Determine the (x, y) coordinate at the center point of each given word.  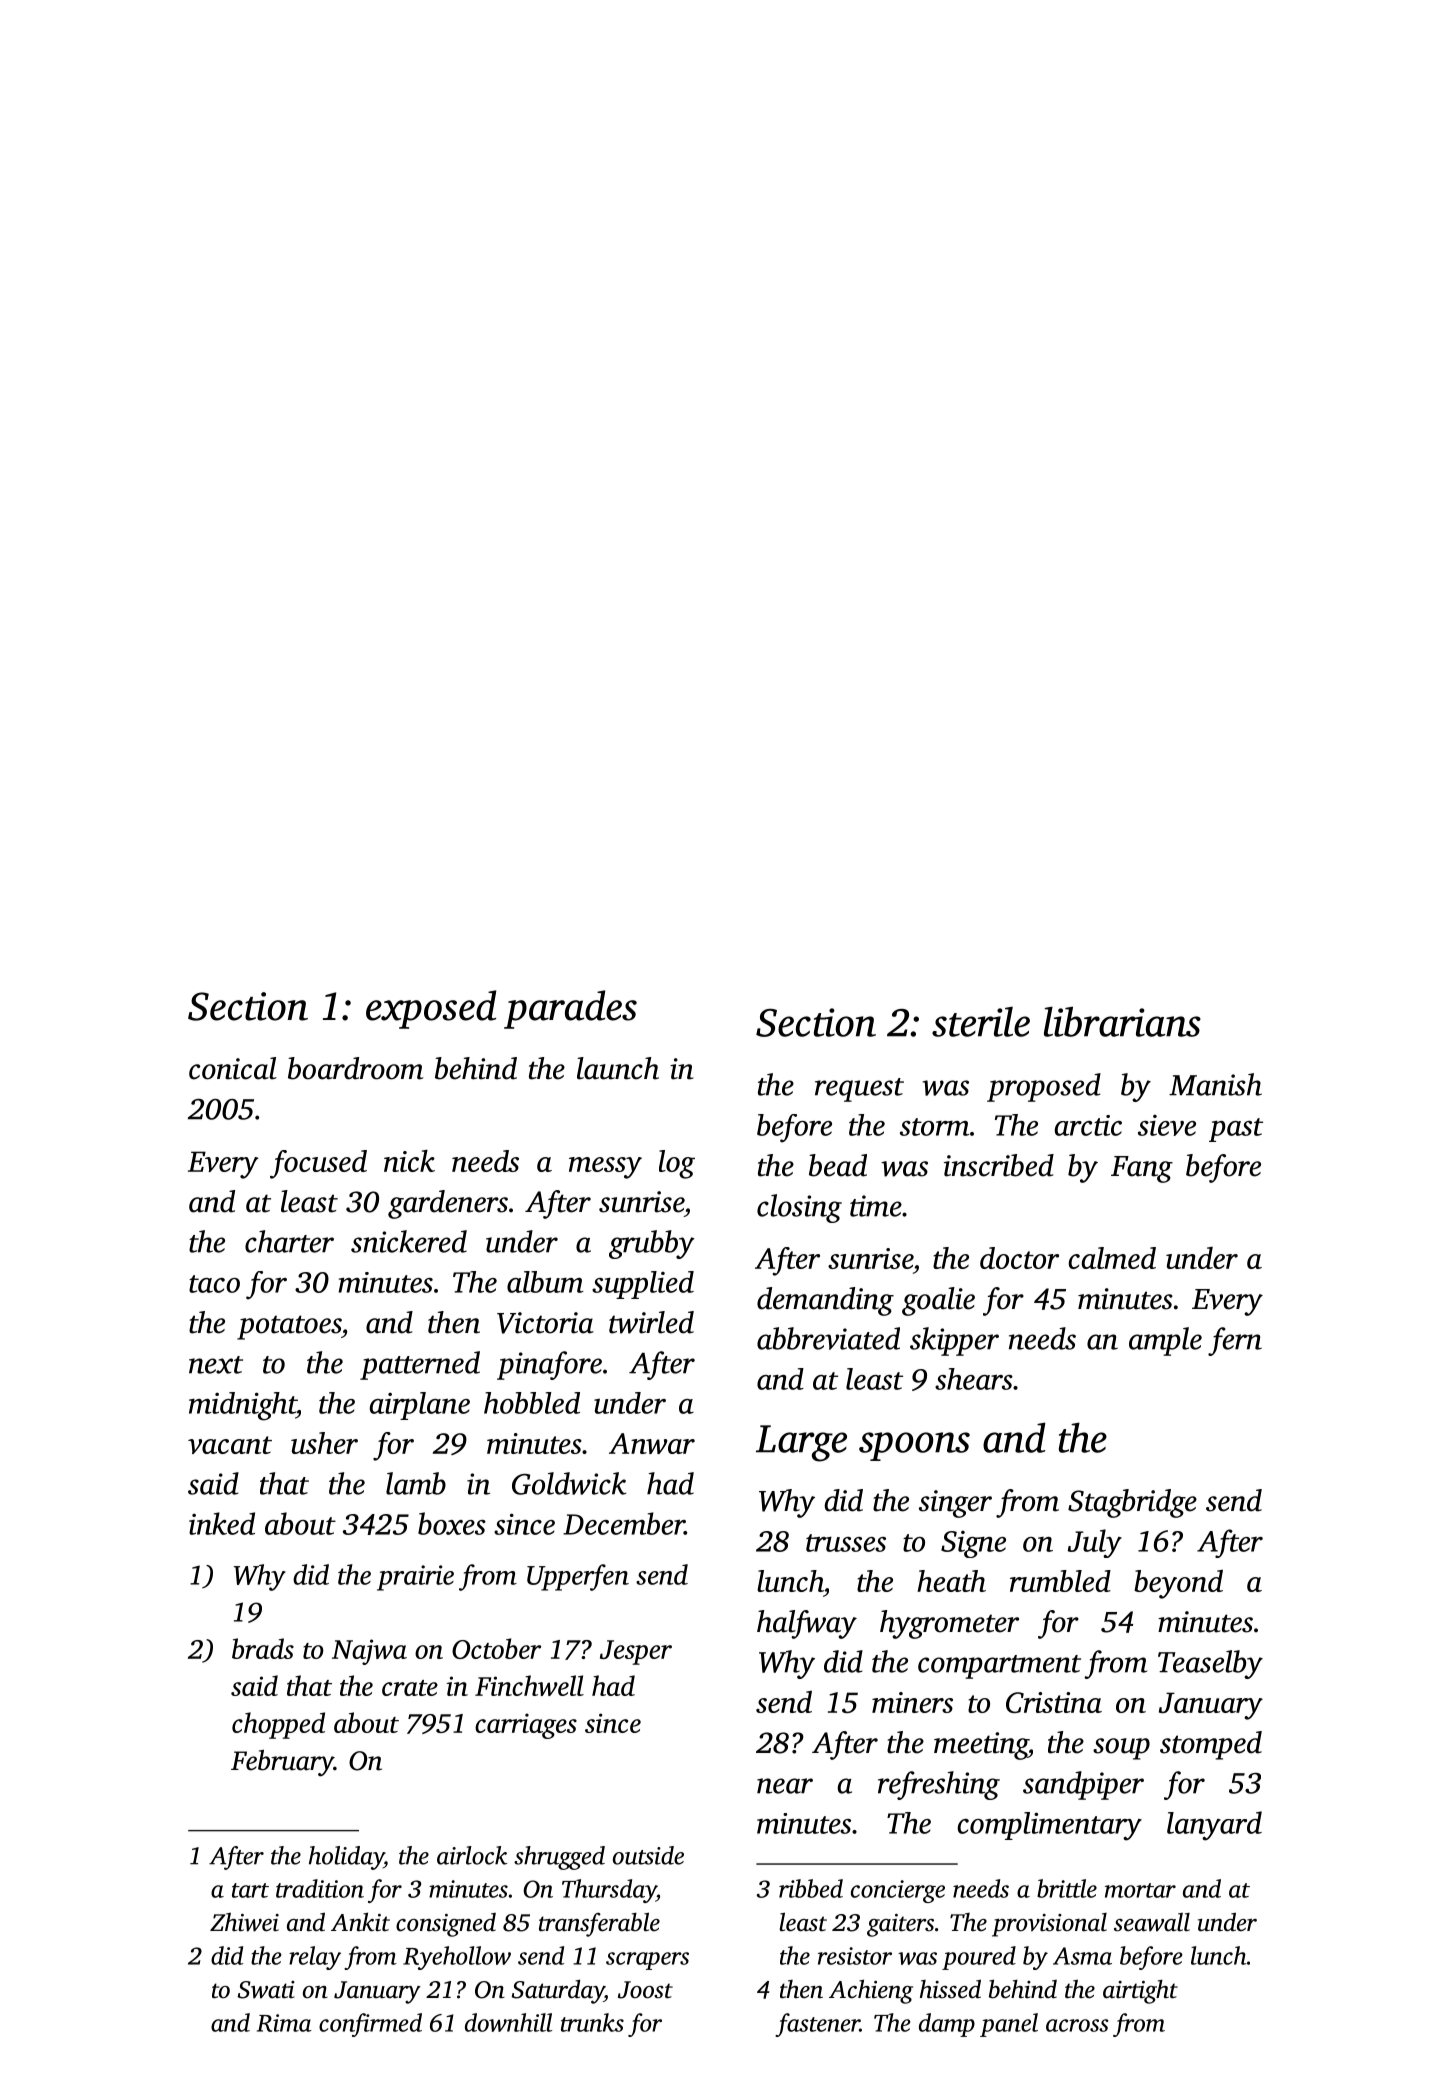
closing (799, 1208)
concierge (898, 1891)
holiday (346, 1858)
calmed (1112, 1258)
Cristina (1054, 1702)
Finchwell (529, 1685)
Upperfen (578, 1577)
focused (318, 1164)
